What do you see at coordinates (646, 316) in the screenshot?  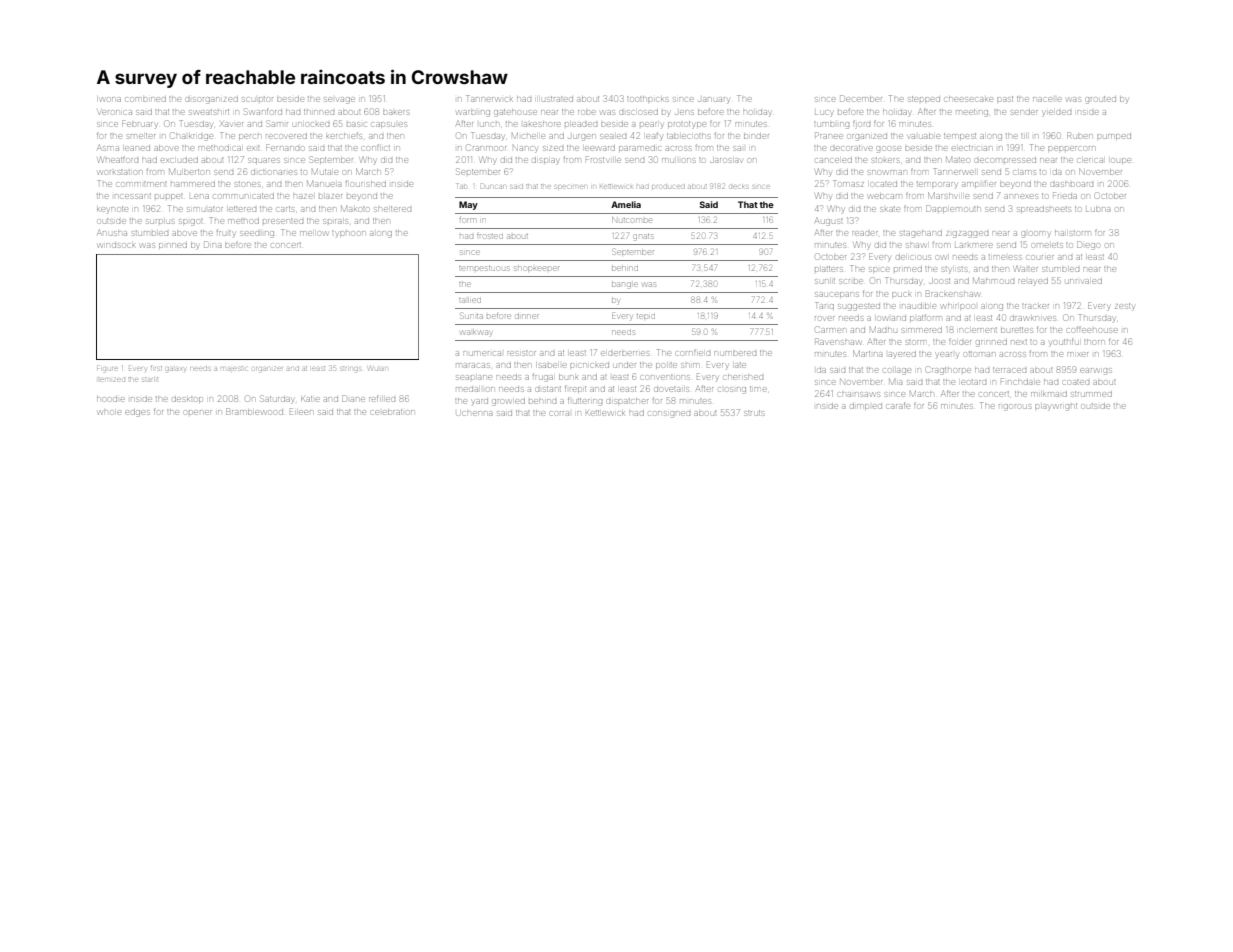 I see `tepid` at bounding box center [646, 316].
